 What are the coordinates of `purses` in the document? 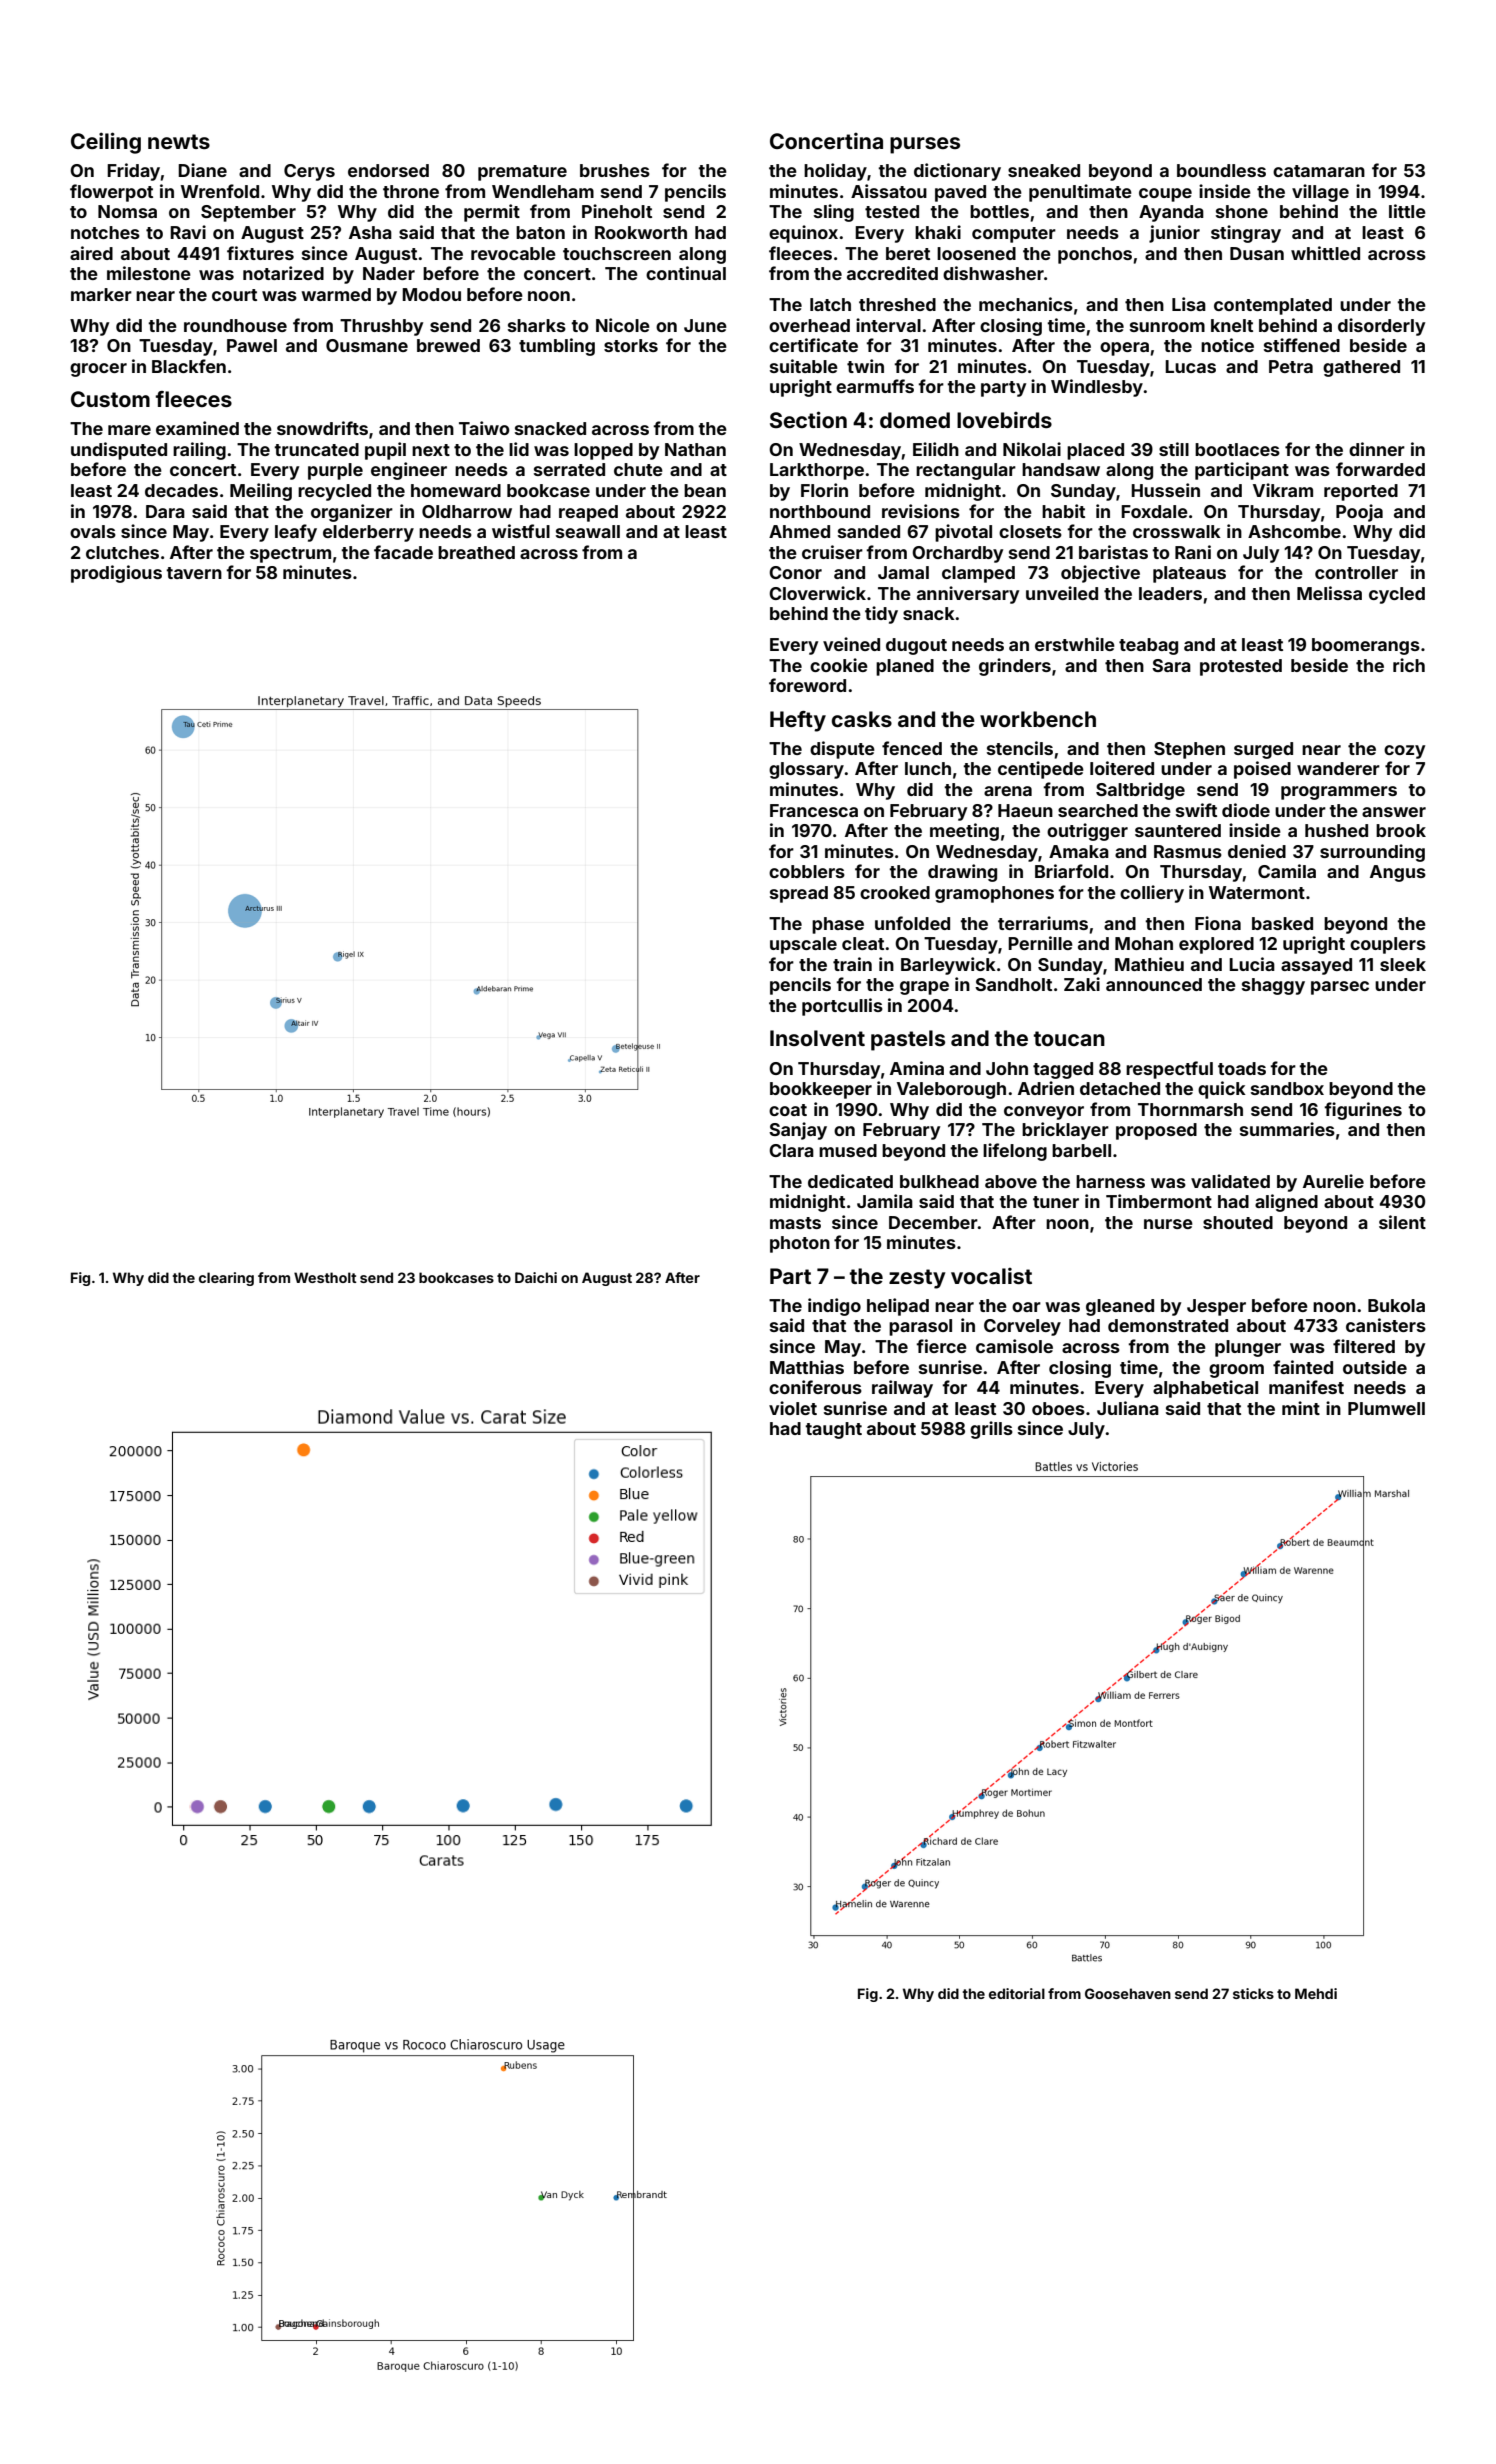 It's located at (925, 145).
